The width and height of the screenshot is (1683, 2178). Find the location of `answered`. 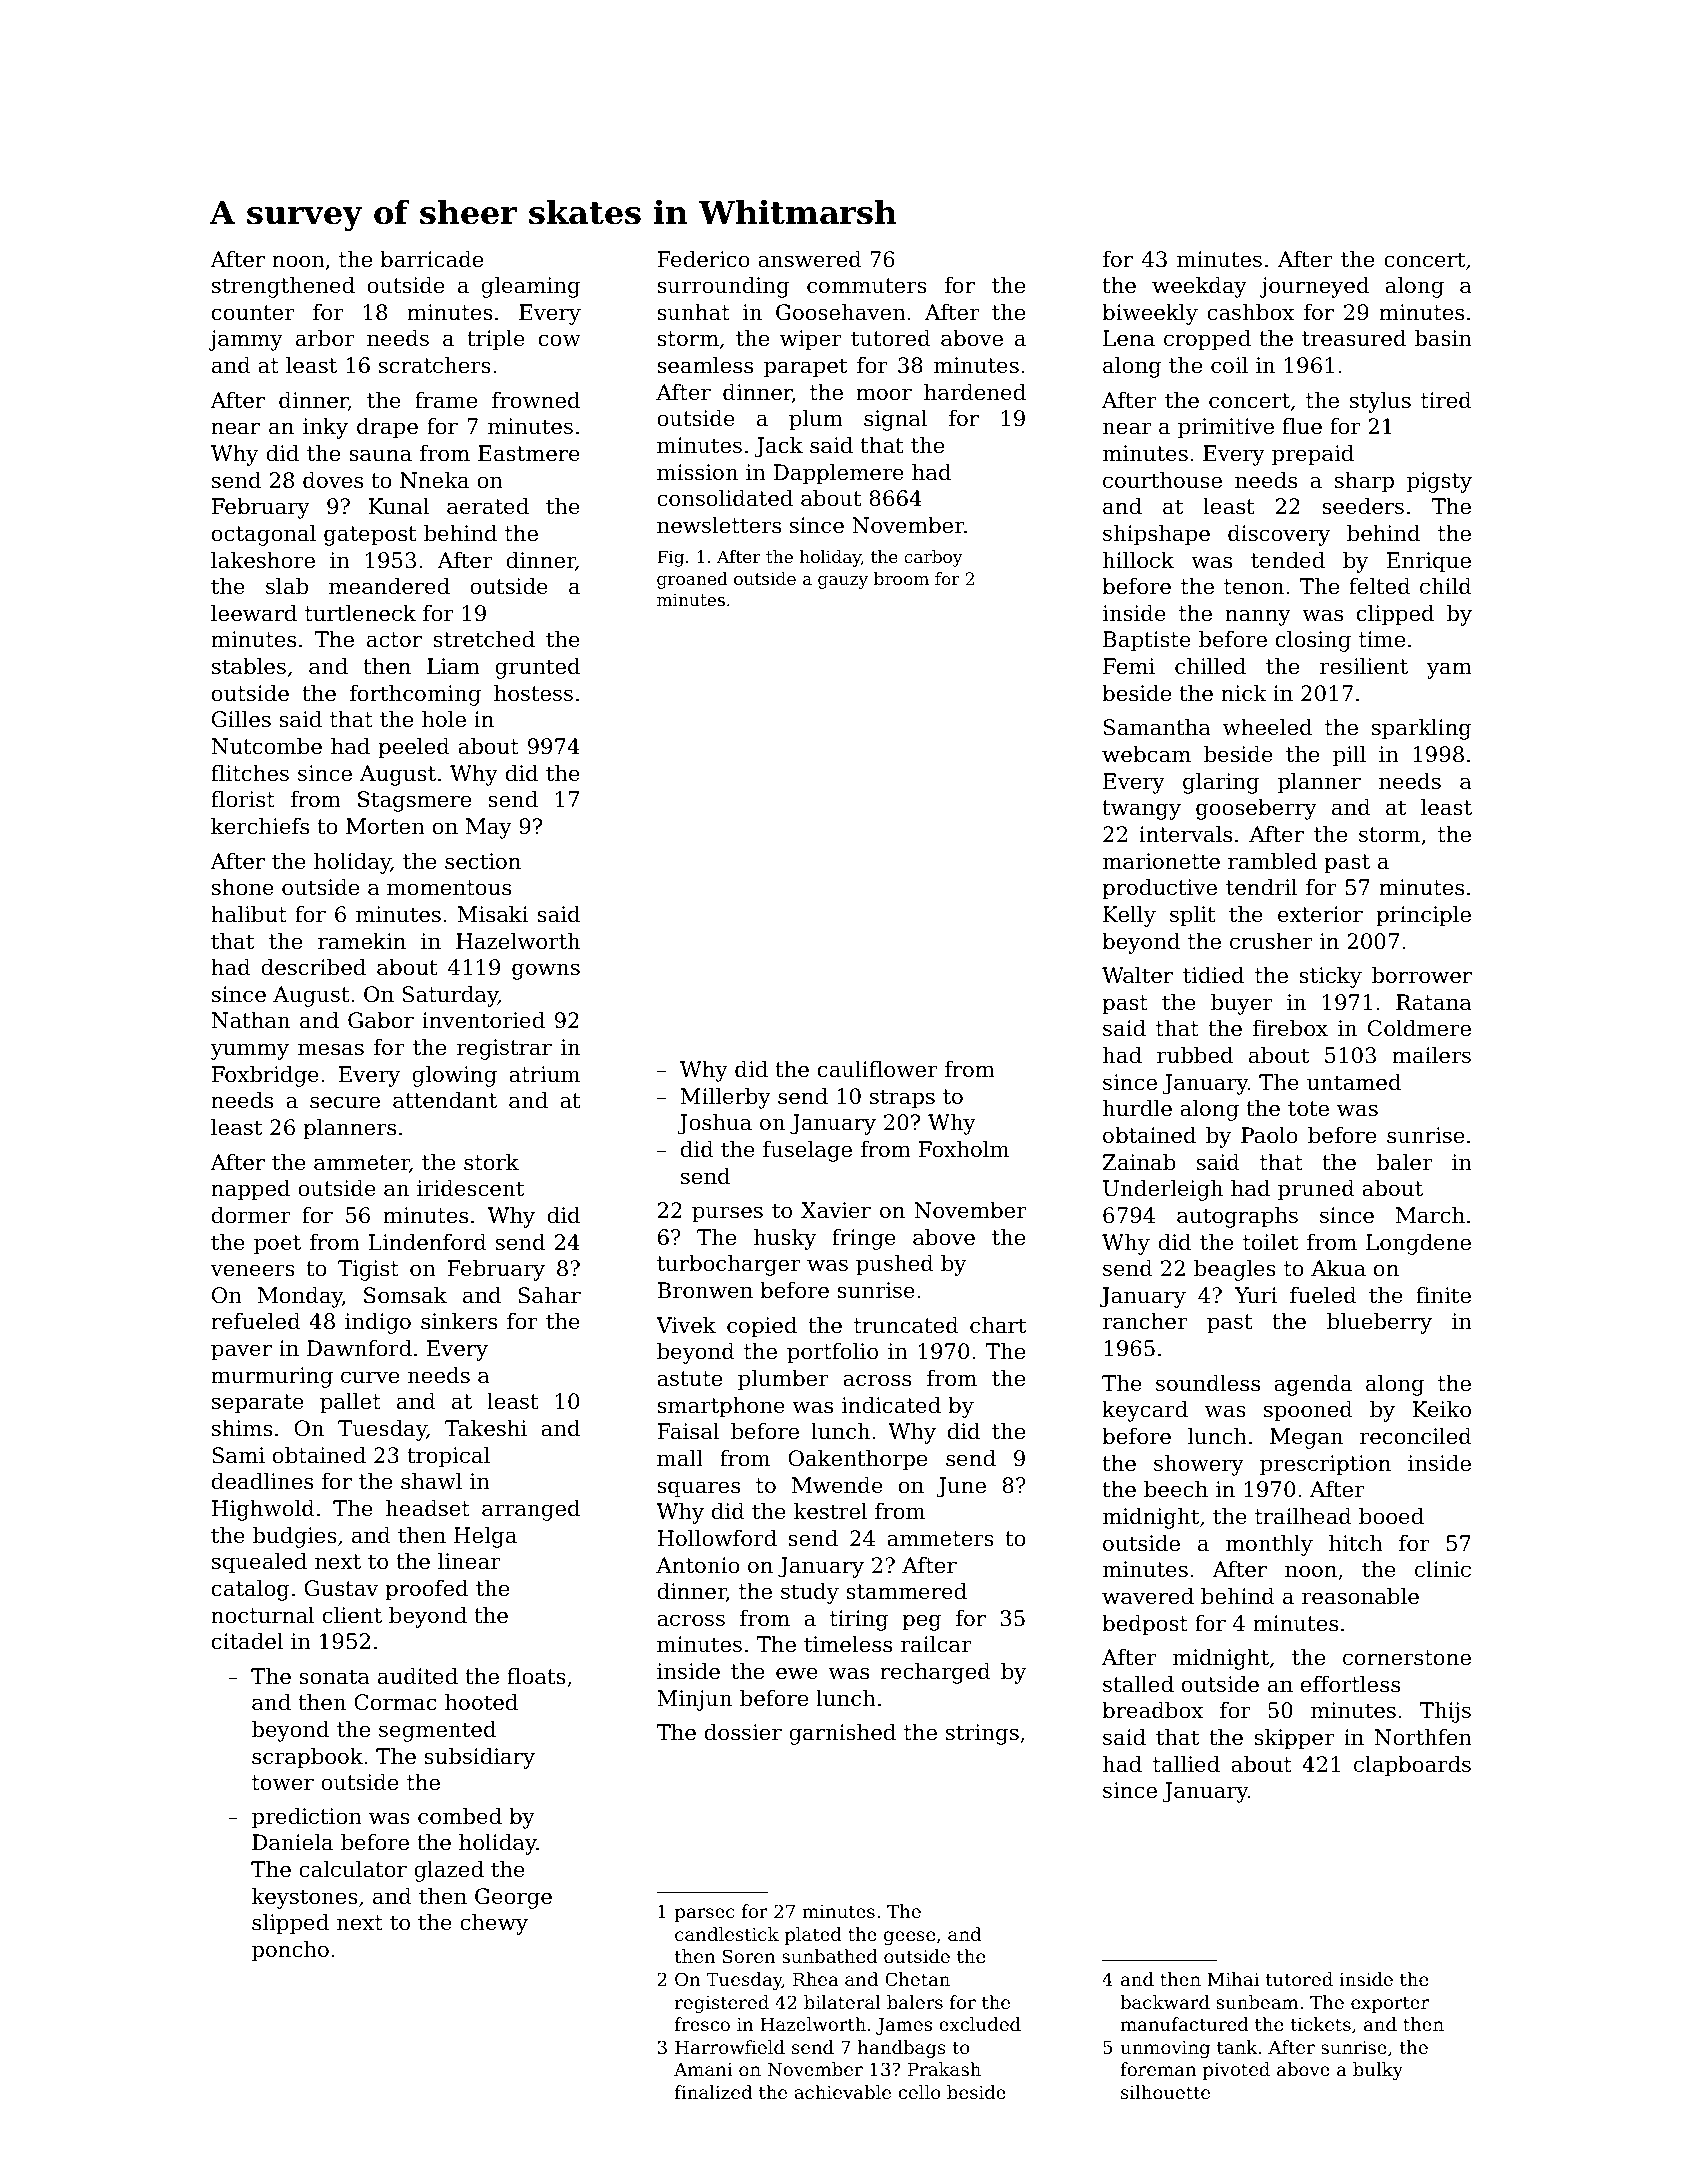

answered is located at coordinates (810, 259).
